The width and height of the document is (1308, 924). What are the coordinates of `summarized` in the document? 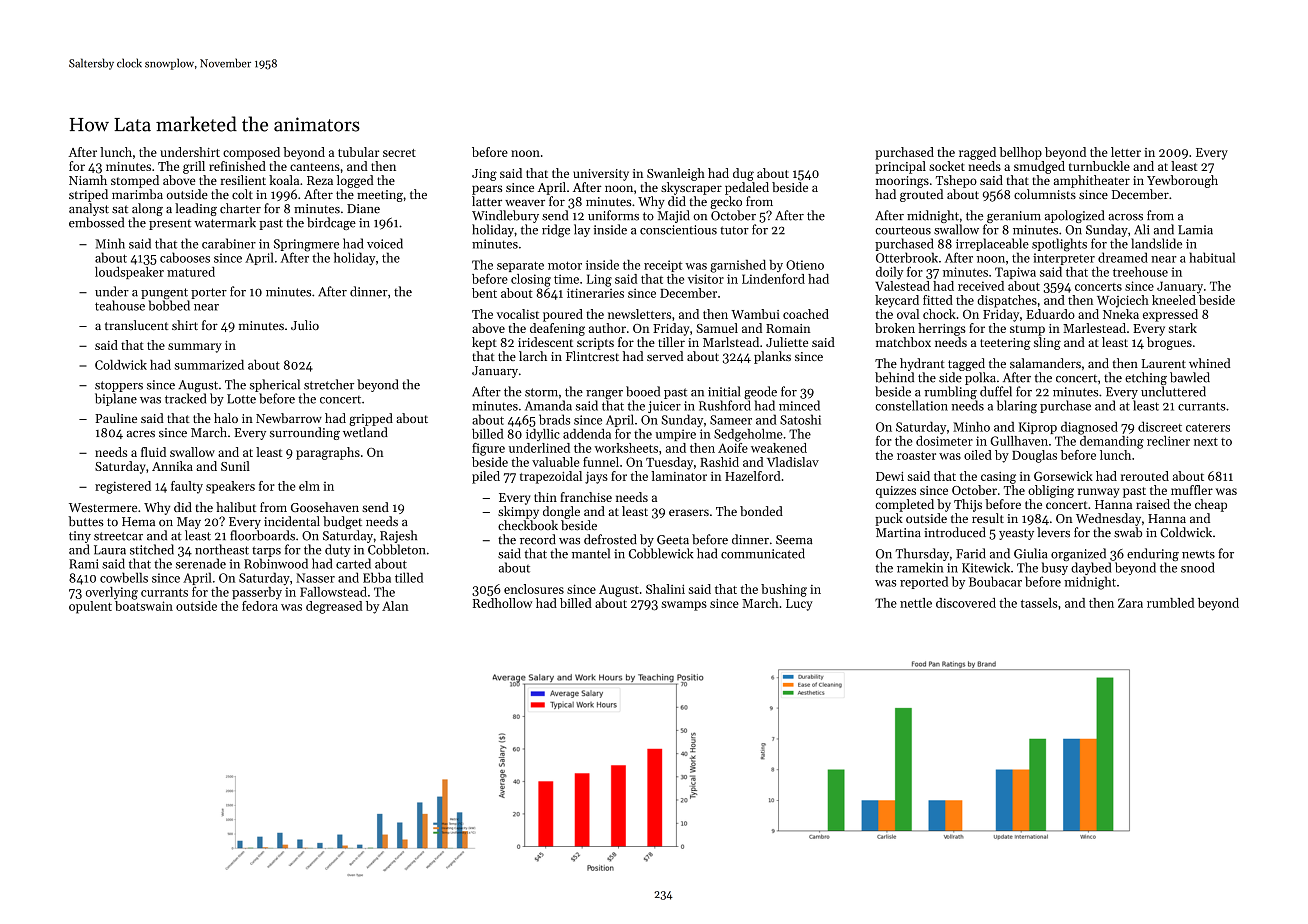 It's located at (209, 365).
